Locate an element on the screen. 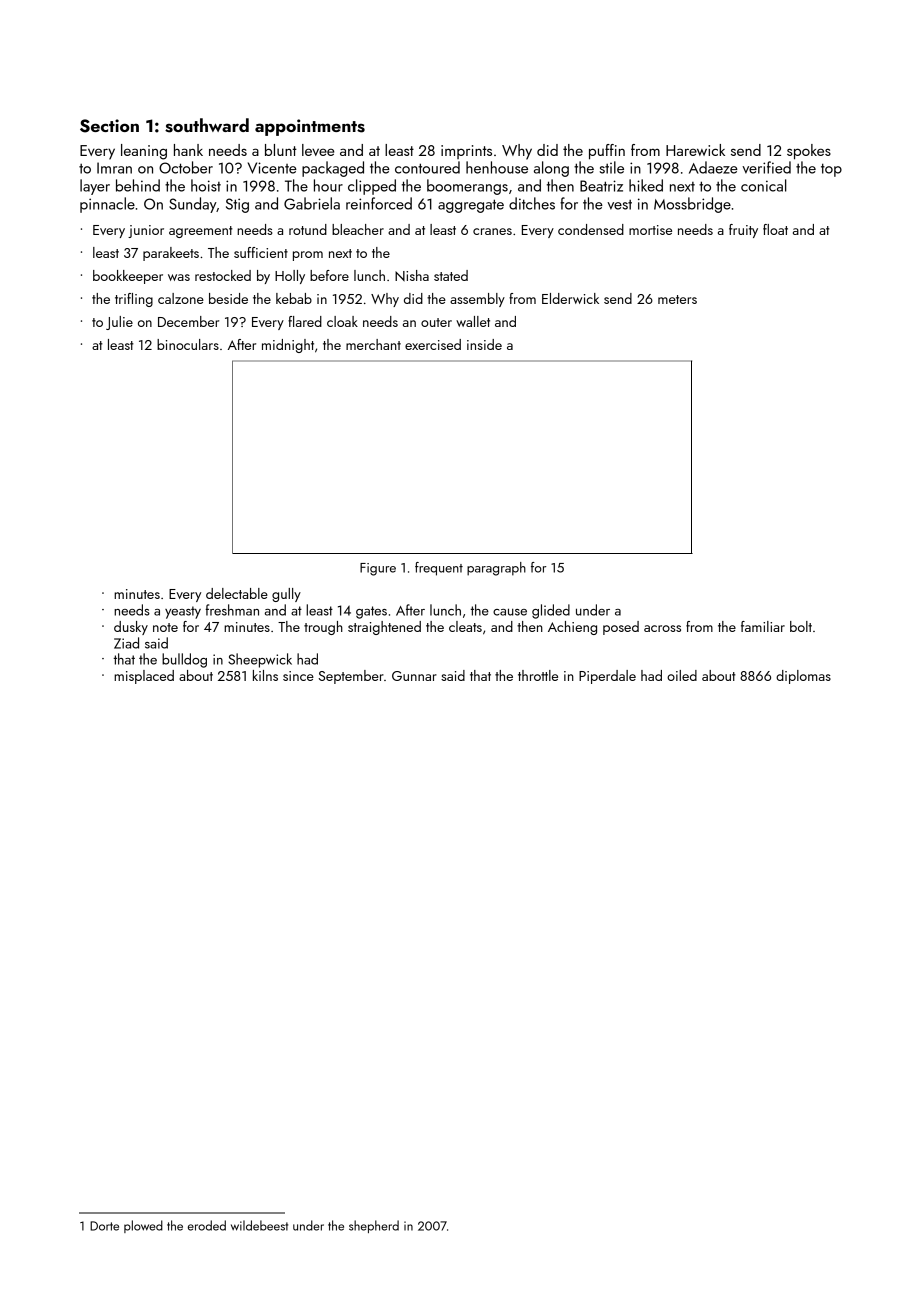 The height and width of the screenshot is (1308, 924). straightened is located at coordinates (384, 628).
